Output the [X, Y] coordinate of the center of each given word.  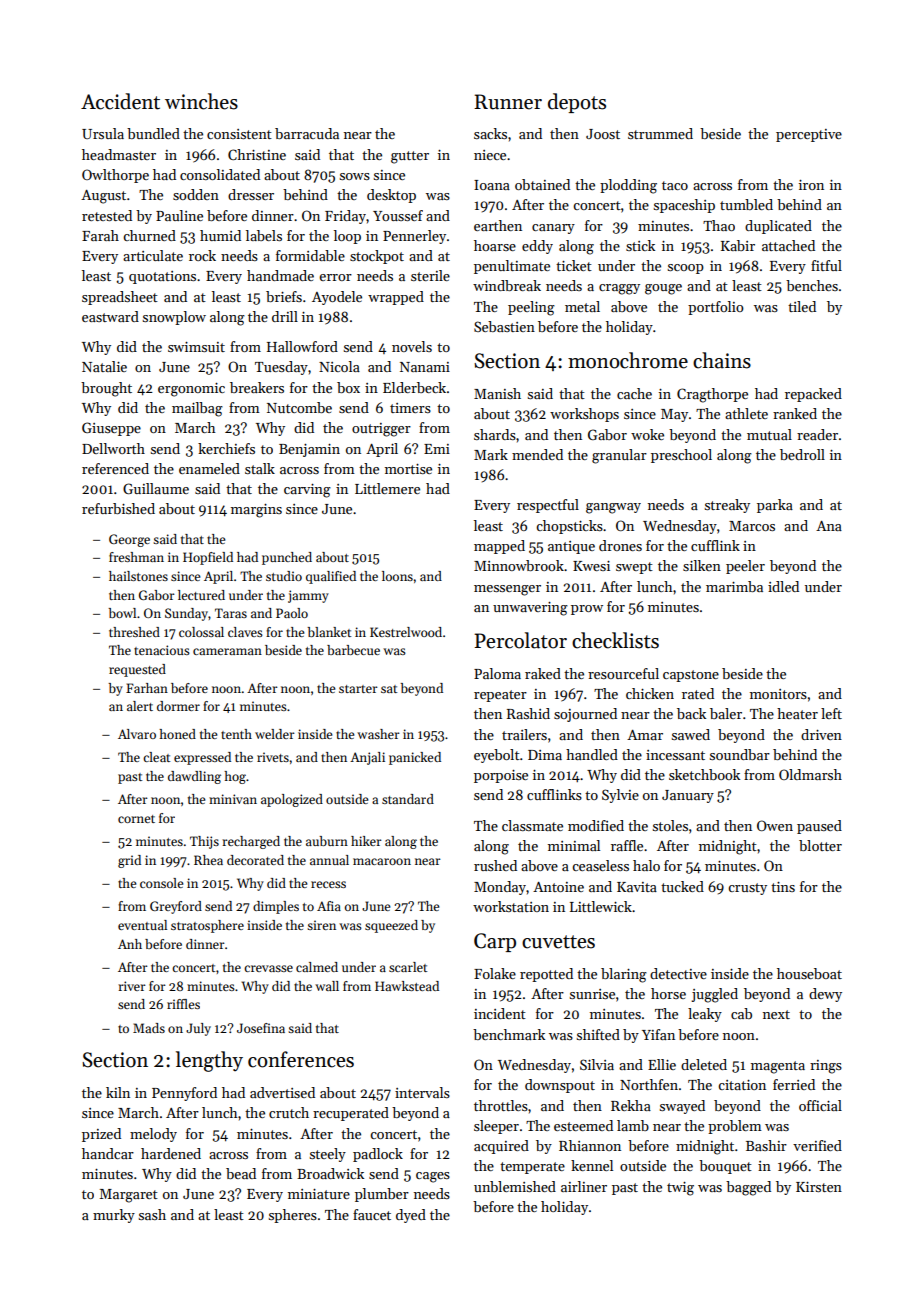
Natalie [104, 366]
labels [264, 235]
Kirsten [819, 1187]
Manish [497, 393]
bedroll [802, 454]
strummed [660, 133]
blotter [820, 845]
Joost [603, 134]
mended [537, 454]
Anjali [367, 758]
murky [114, 1216]
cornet [136, 819]
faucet [372, 1214]
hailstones [138, 576]
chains [722, 360]
